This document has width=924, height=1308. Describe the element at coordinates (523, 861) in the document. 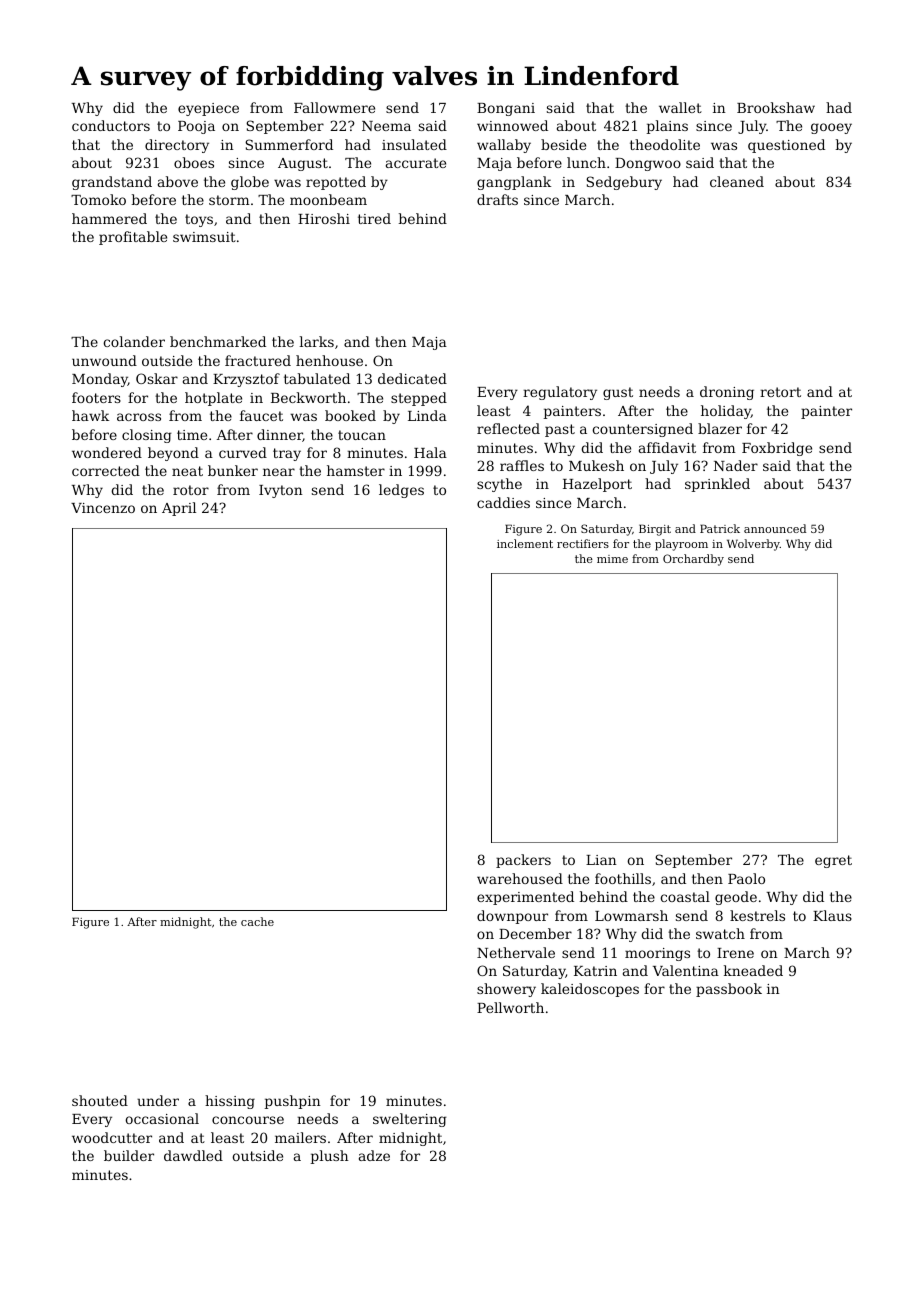

I see `packers` at that location.
